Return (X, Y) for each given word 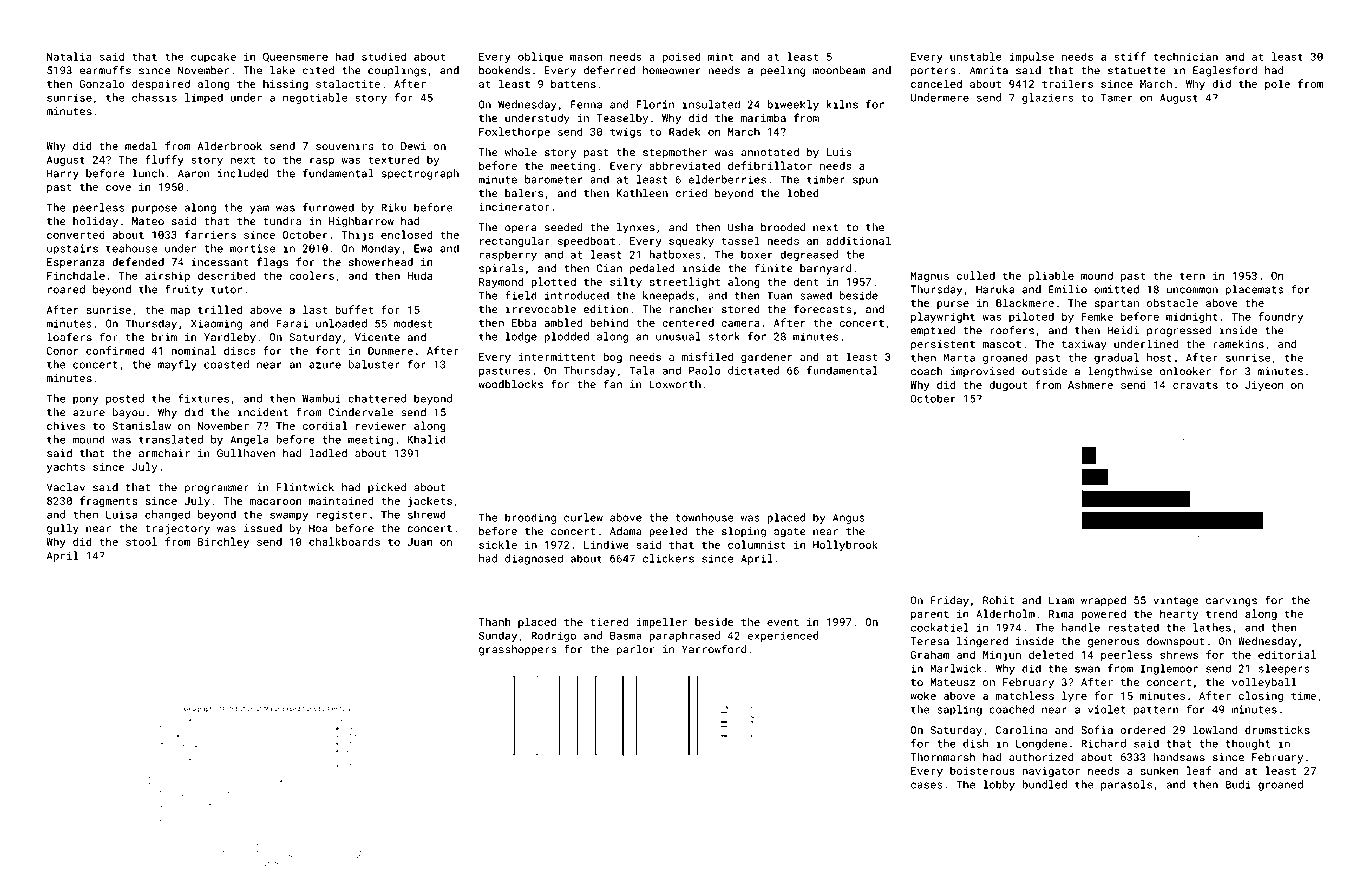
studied (384, 56)
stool (141, 541)
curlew (583, 517)
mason (586, 57)
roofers (1012, 330)
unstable (976, 56)
